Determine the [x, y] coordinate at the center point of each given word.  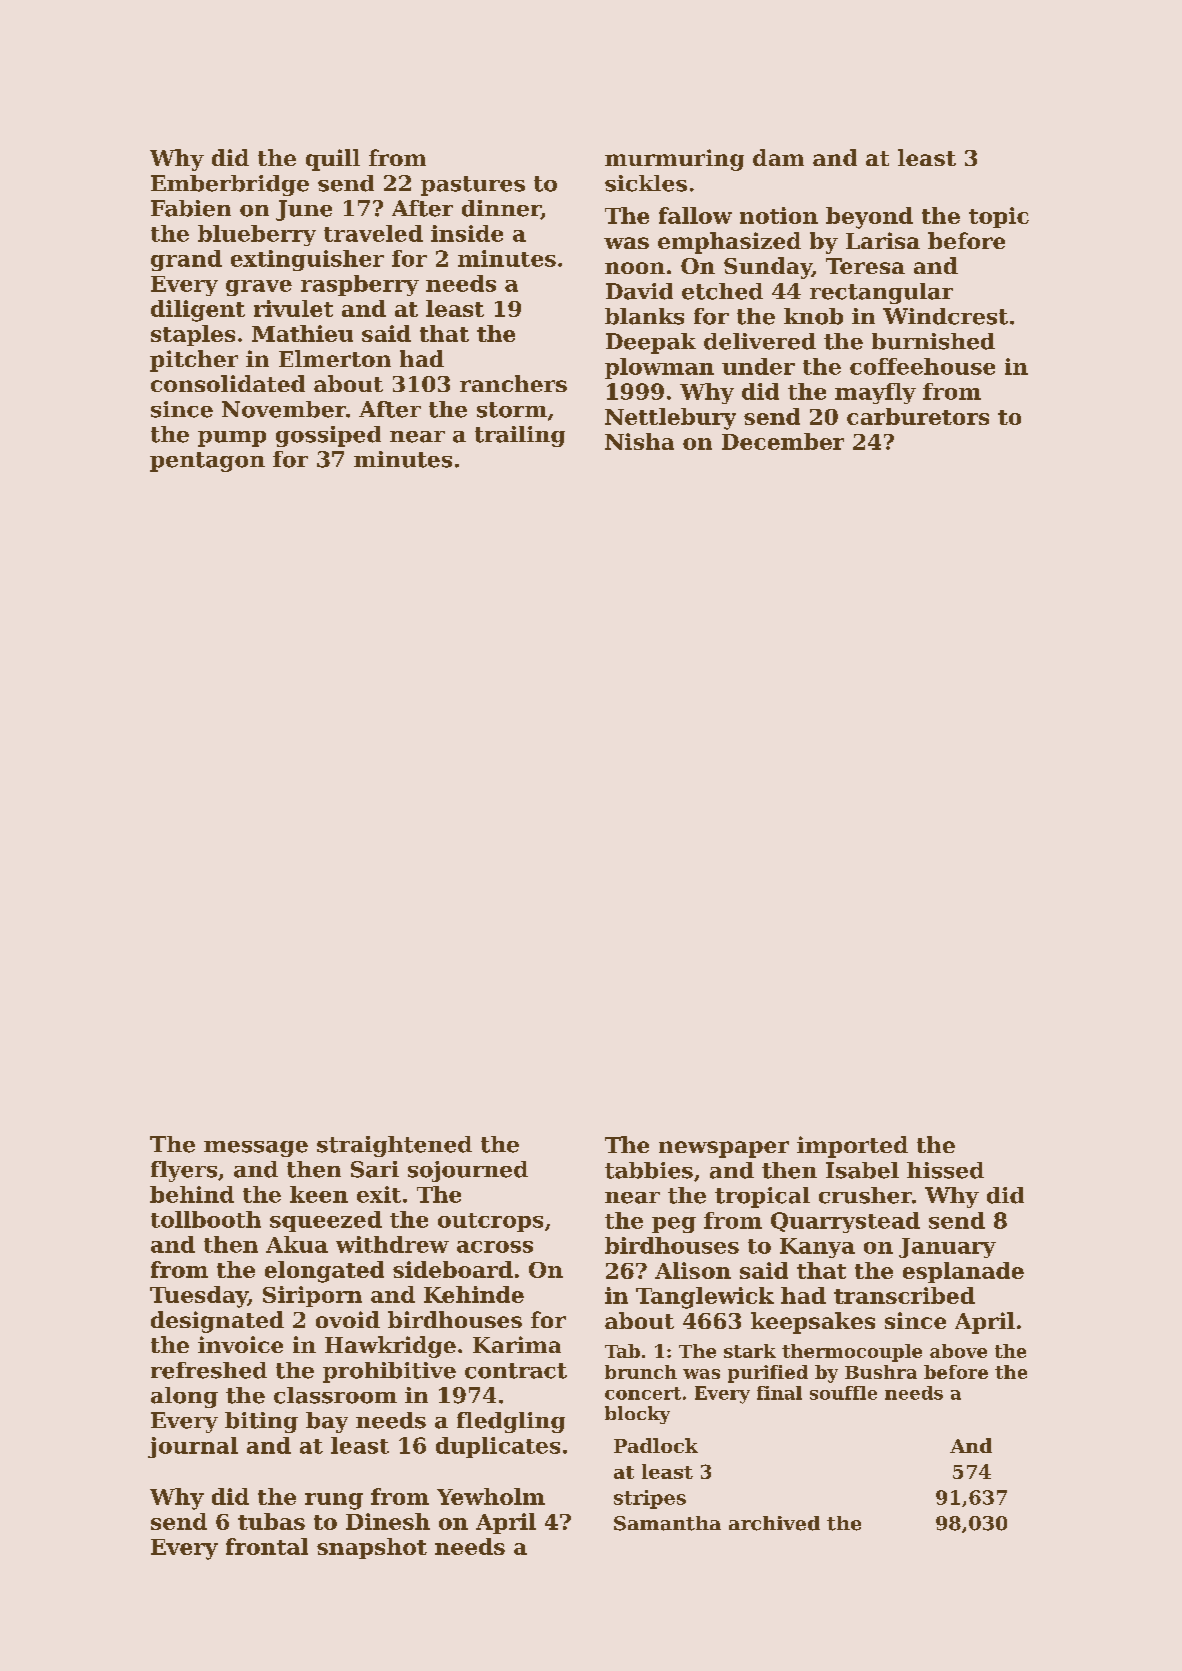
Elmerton [335, 358]
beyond [869, 218]
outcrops [490, 1222]
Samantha [667, 1523]
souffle [843, 1393]
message [256, 1149]
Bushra [881, 1372]
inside [467, 233]
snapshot [372, 1548]
